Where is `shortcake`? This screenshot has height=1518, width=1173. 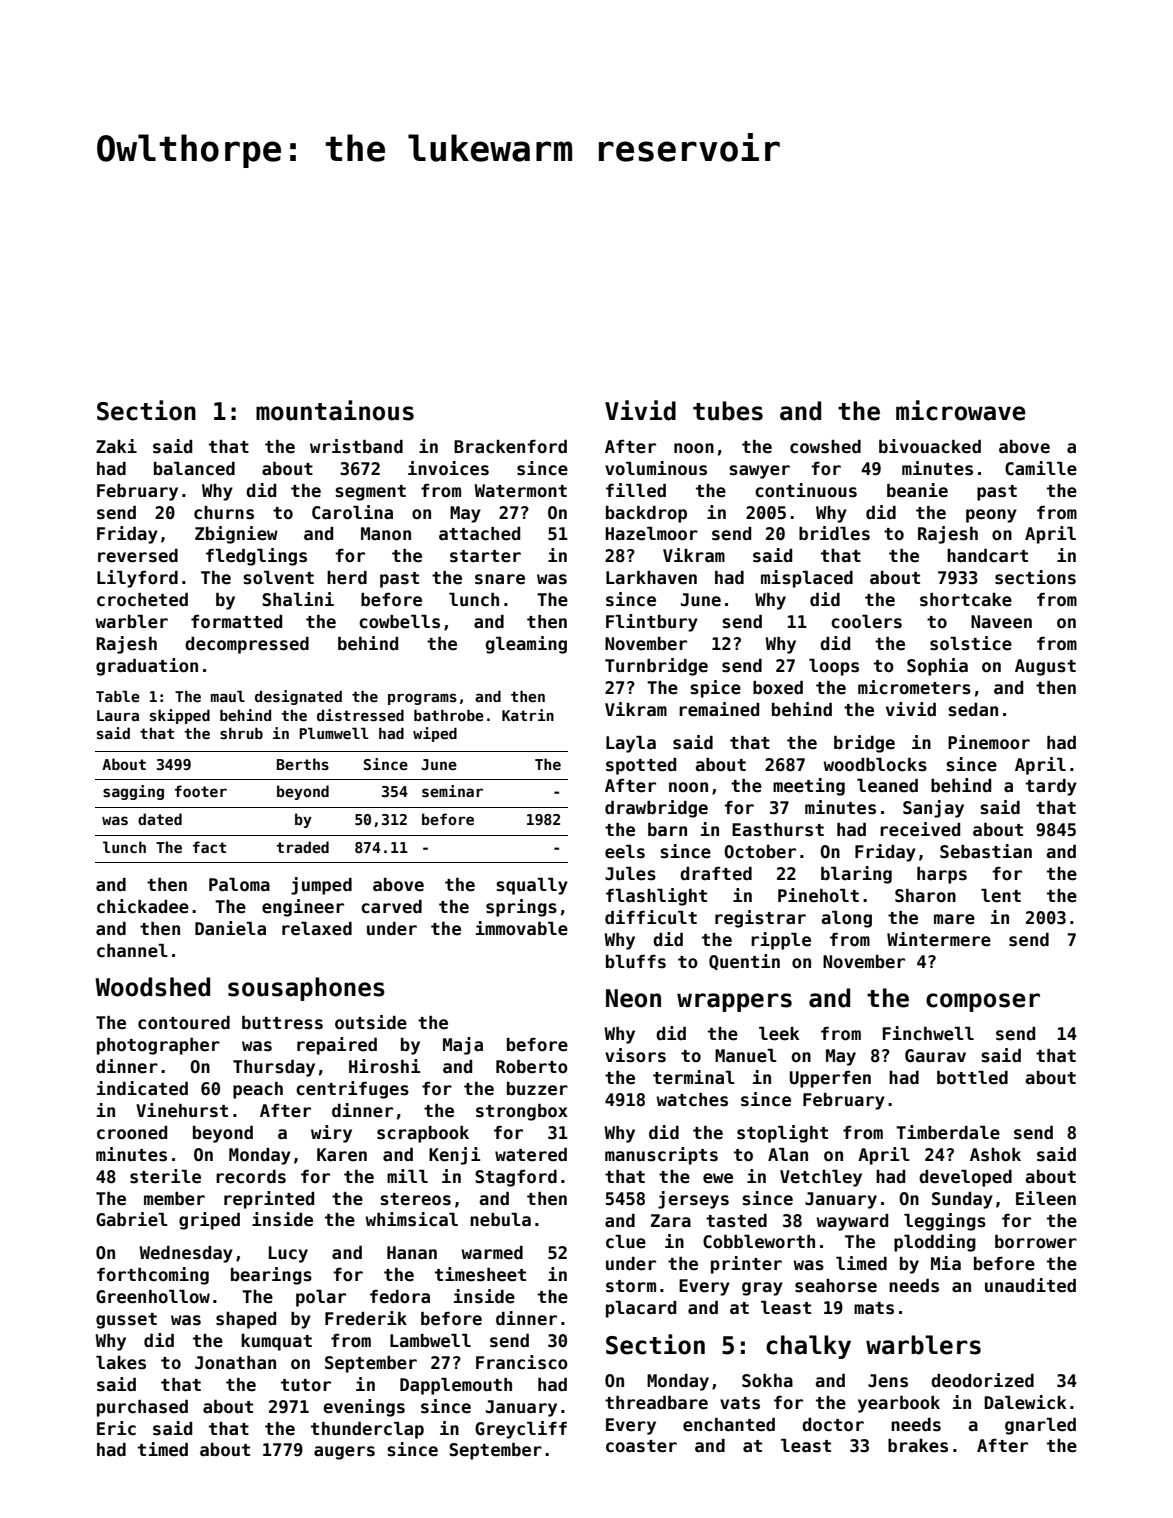
shortcake is located at coordinates (966, 600).
